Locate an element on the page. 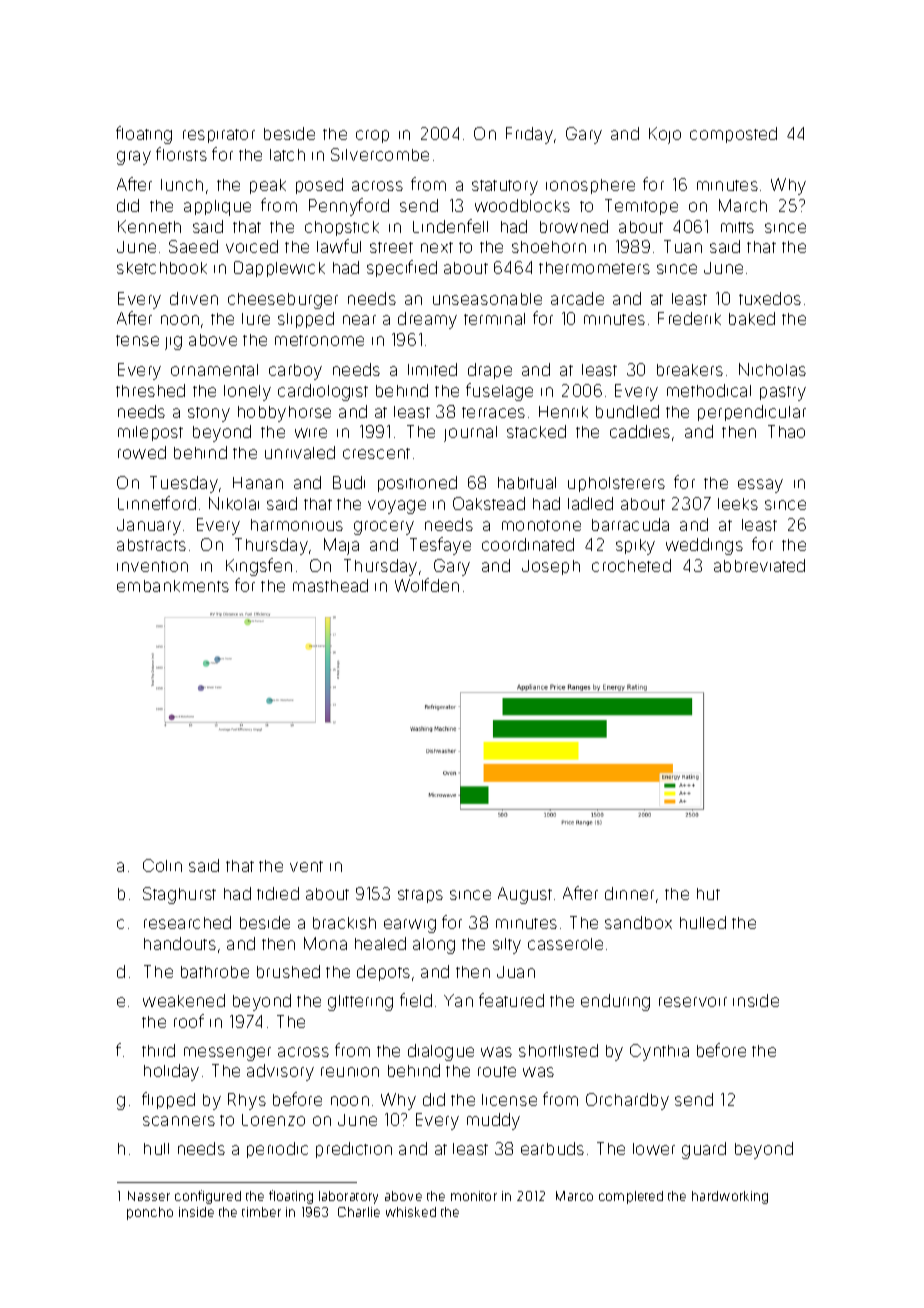 Image resolution: width=924 pixels, height=1308 pixels. dinner is located at coordinates (629, 893).
